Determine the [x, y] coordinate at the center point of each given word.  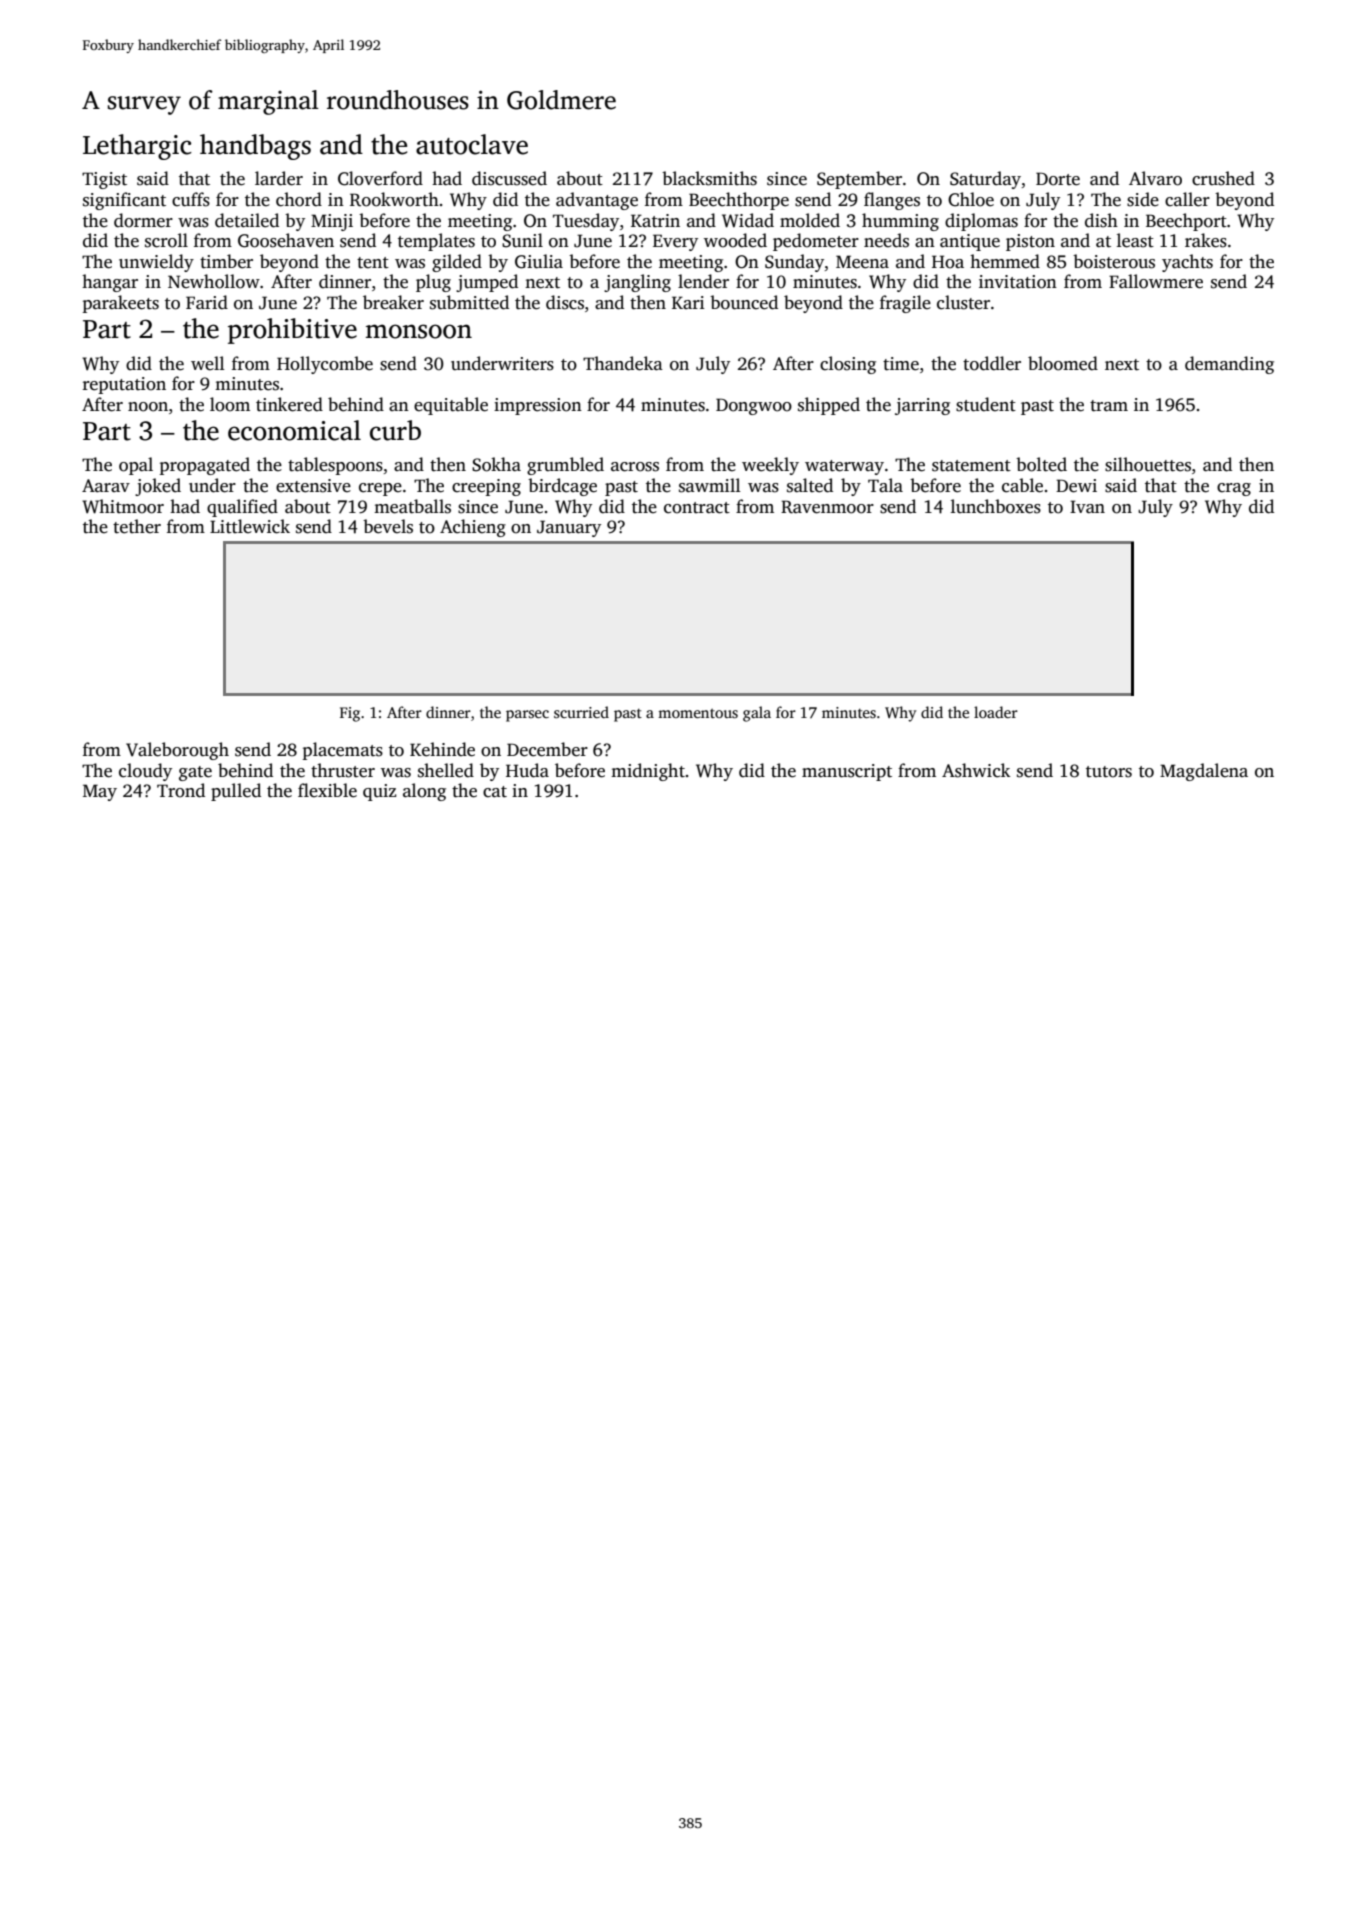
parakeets [121, 304]
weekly [770, 466]
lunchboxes [996, 506]
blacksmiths [709, 178]
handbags [255, 147]
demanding [1229, 365]
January [569, 528]
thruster [343, 770]
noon [148, 407]
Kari [688, 302]
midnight [648, 772]
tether [137, 526]
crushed [1223, 178]
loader [996, 712]
